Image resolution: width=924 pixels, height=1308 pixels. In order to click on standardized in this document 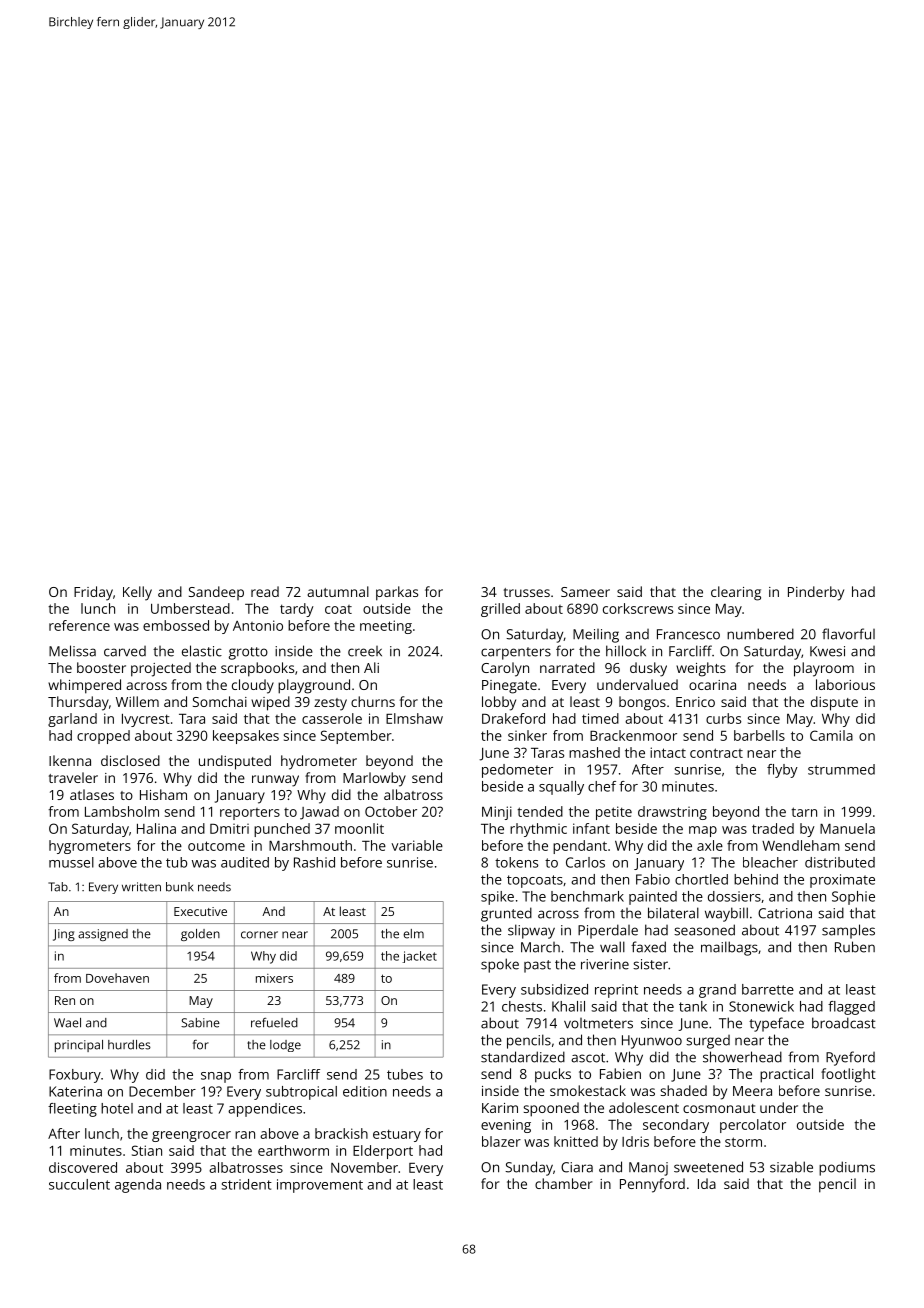, I will do `click(523, 1057)`.
